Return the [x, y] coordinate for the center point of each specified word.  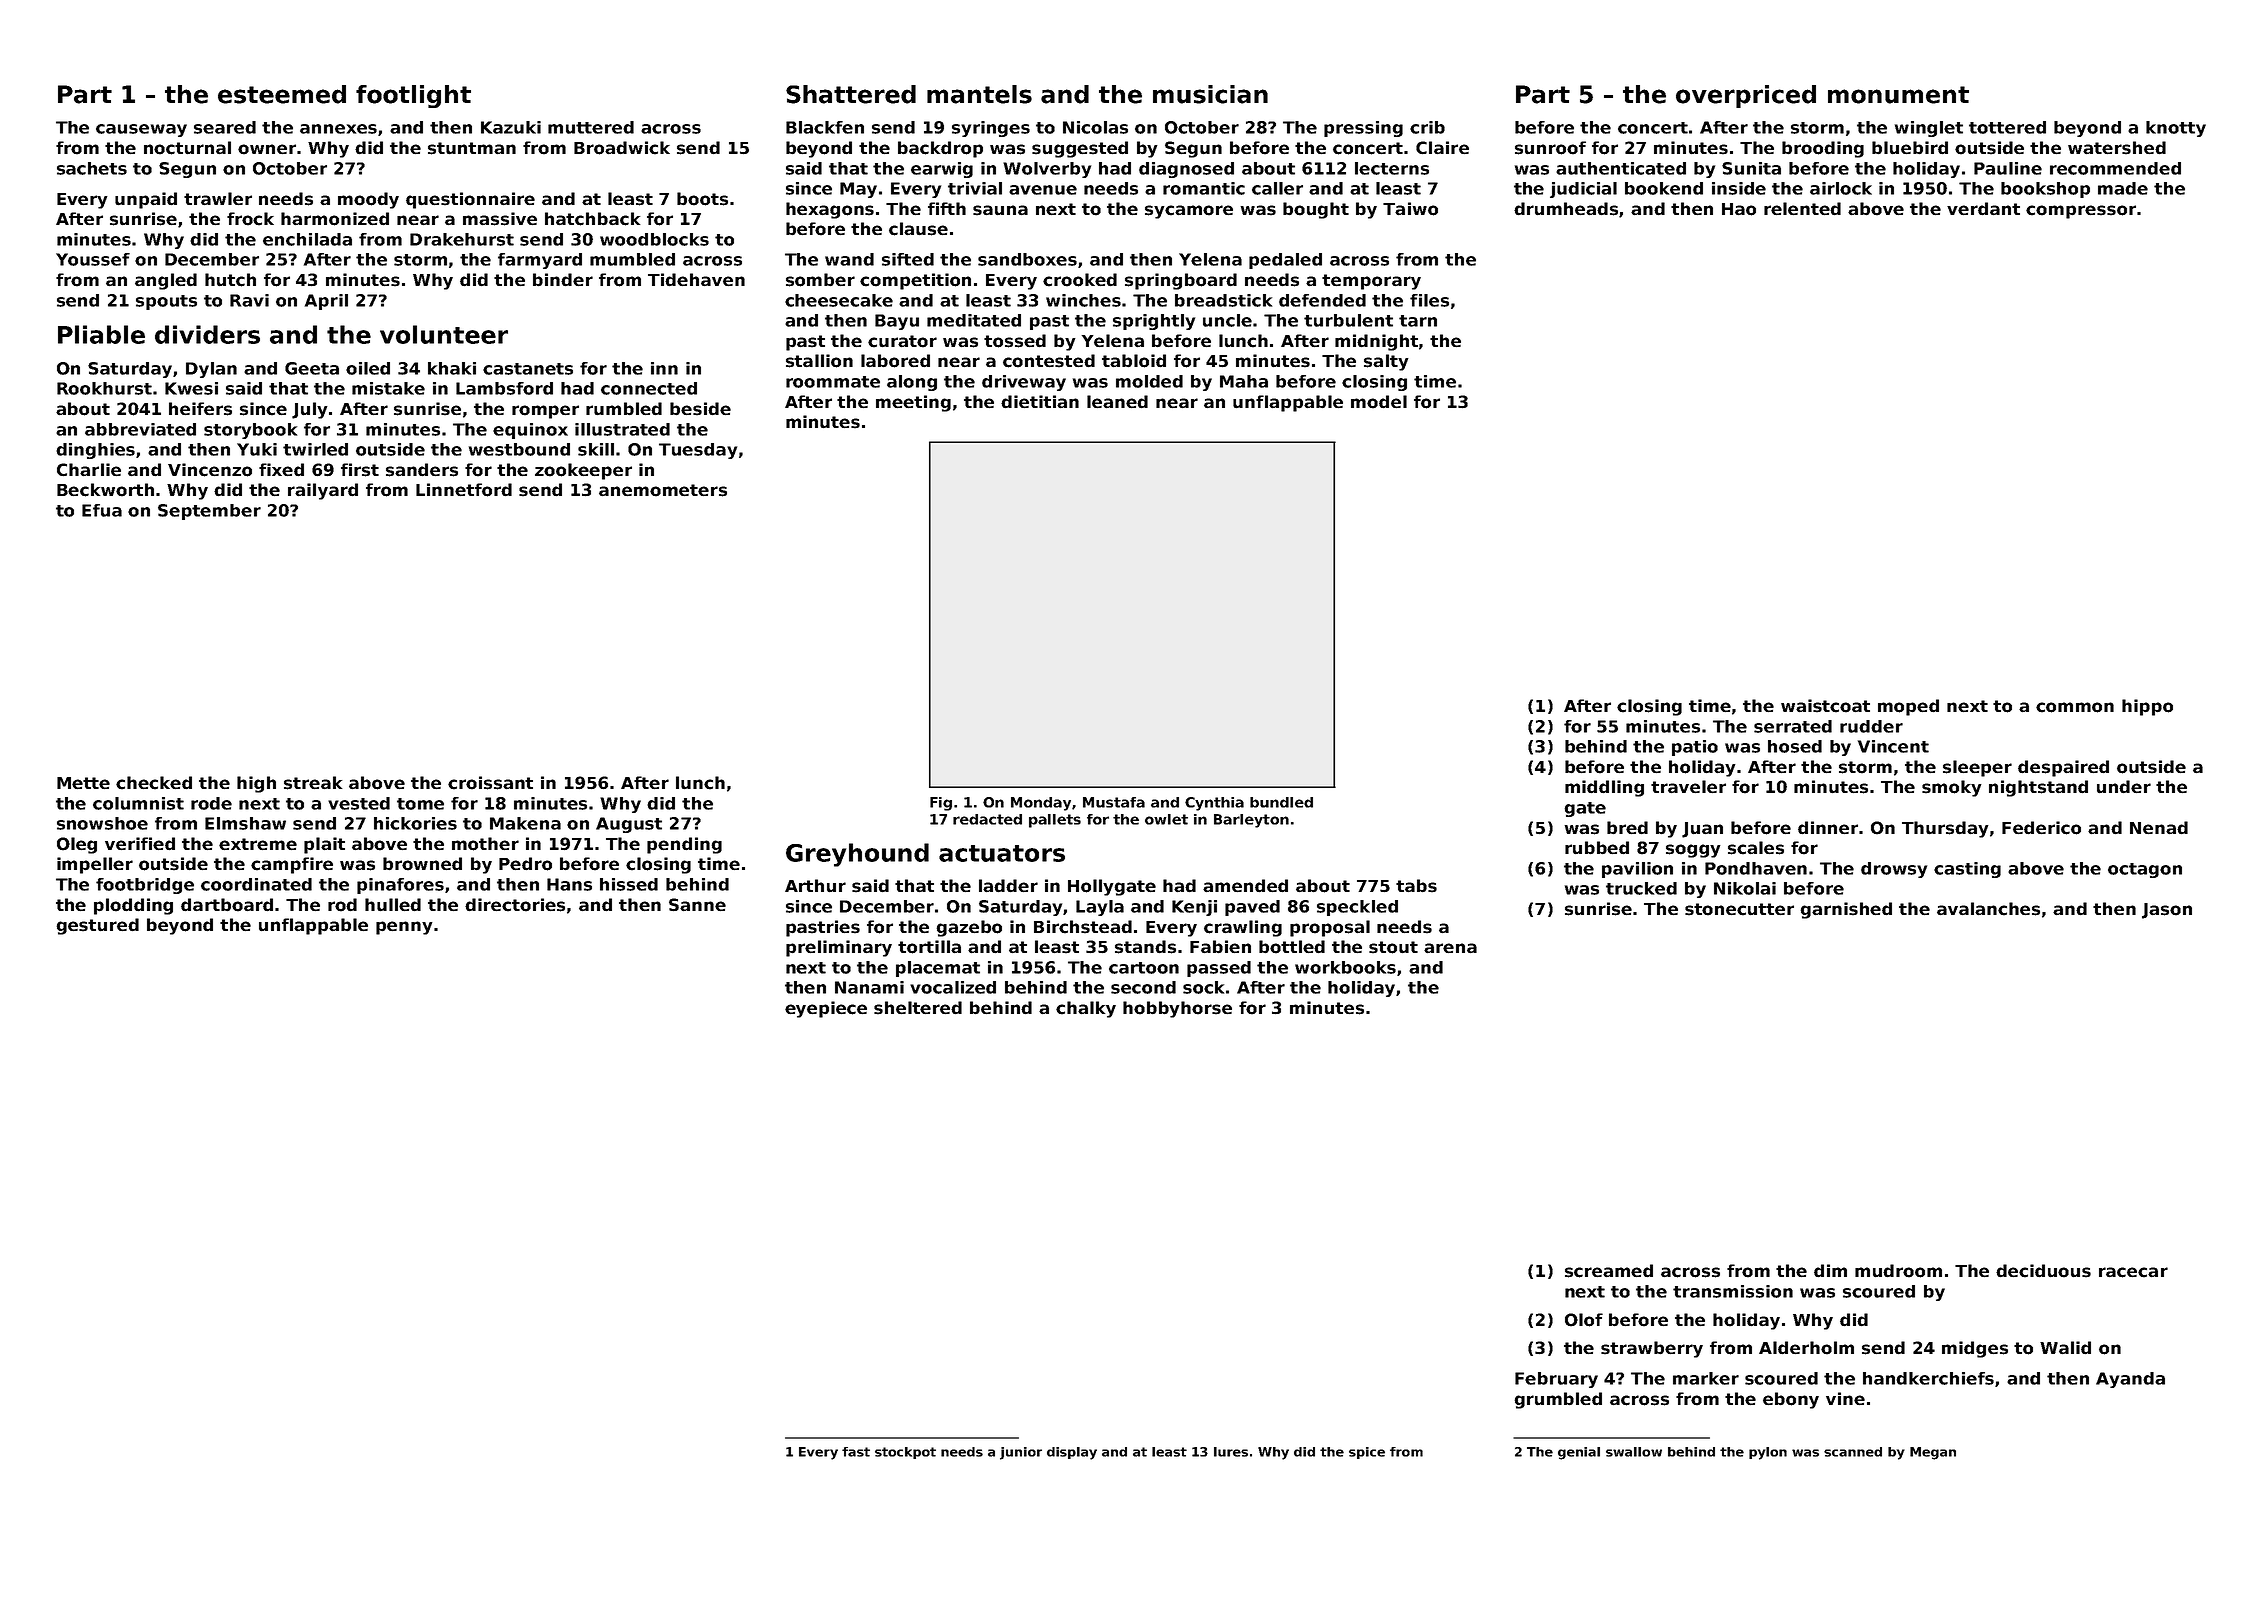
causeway [141, 130]
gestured [97, 926]
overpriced [1746, 96]
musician [1210, 94]
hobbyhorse [1177, 1009]
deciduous [2043, 1271]
